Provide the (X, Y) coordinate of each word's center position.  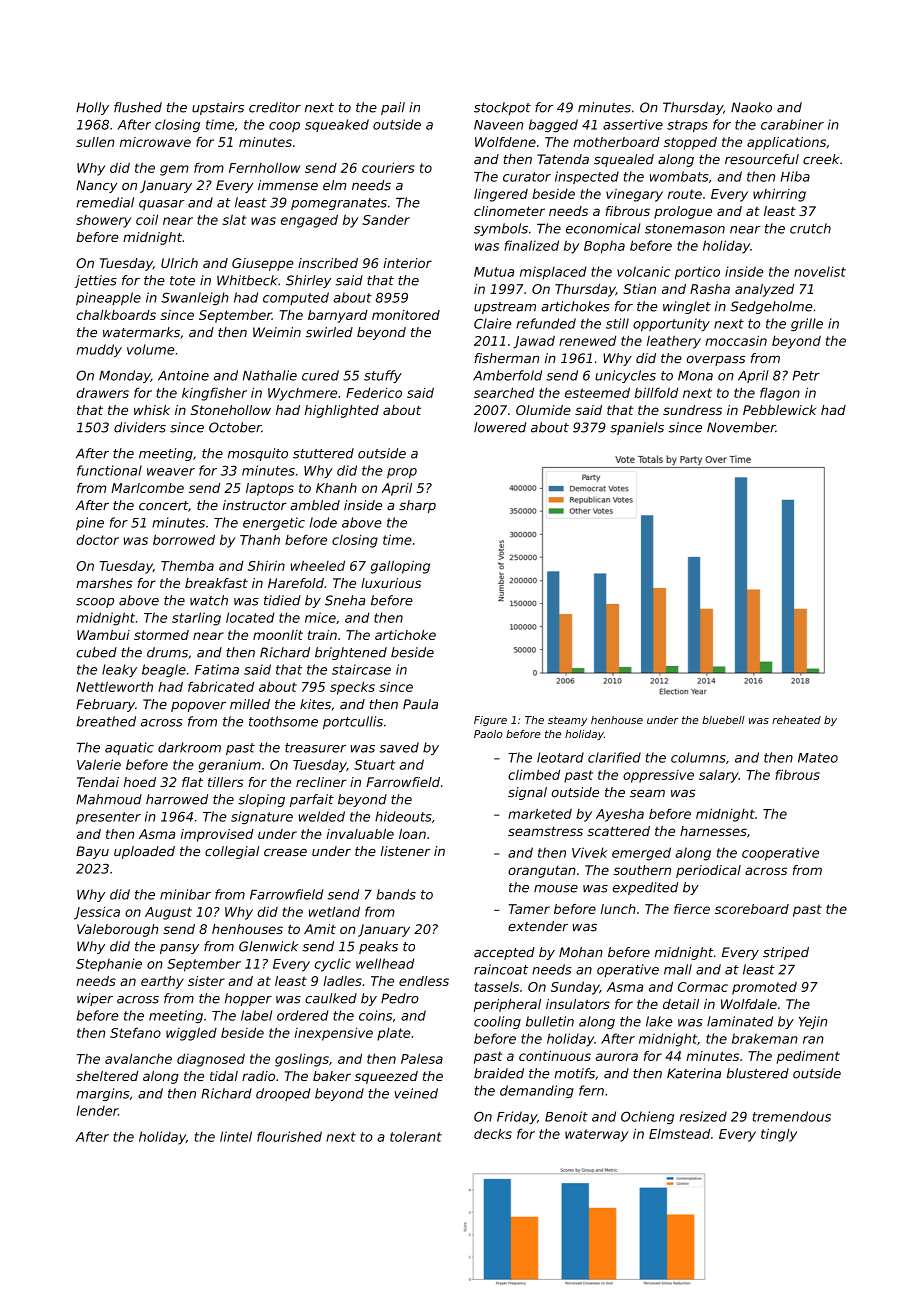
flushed (138, 107)
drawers (103, 393)
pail (393, 108)
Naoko (751, 107)
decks (493, 1133)
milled (250, 704)
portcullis (353, 722)
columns (698, 757)
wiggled (191, 1034)
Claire (492, 323)
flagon (780, 394)
